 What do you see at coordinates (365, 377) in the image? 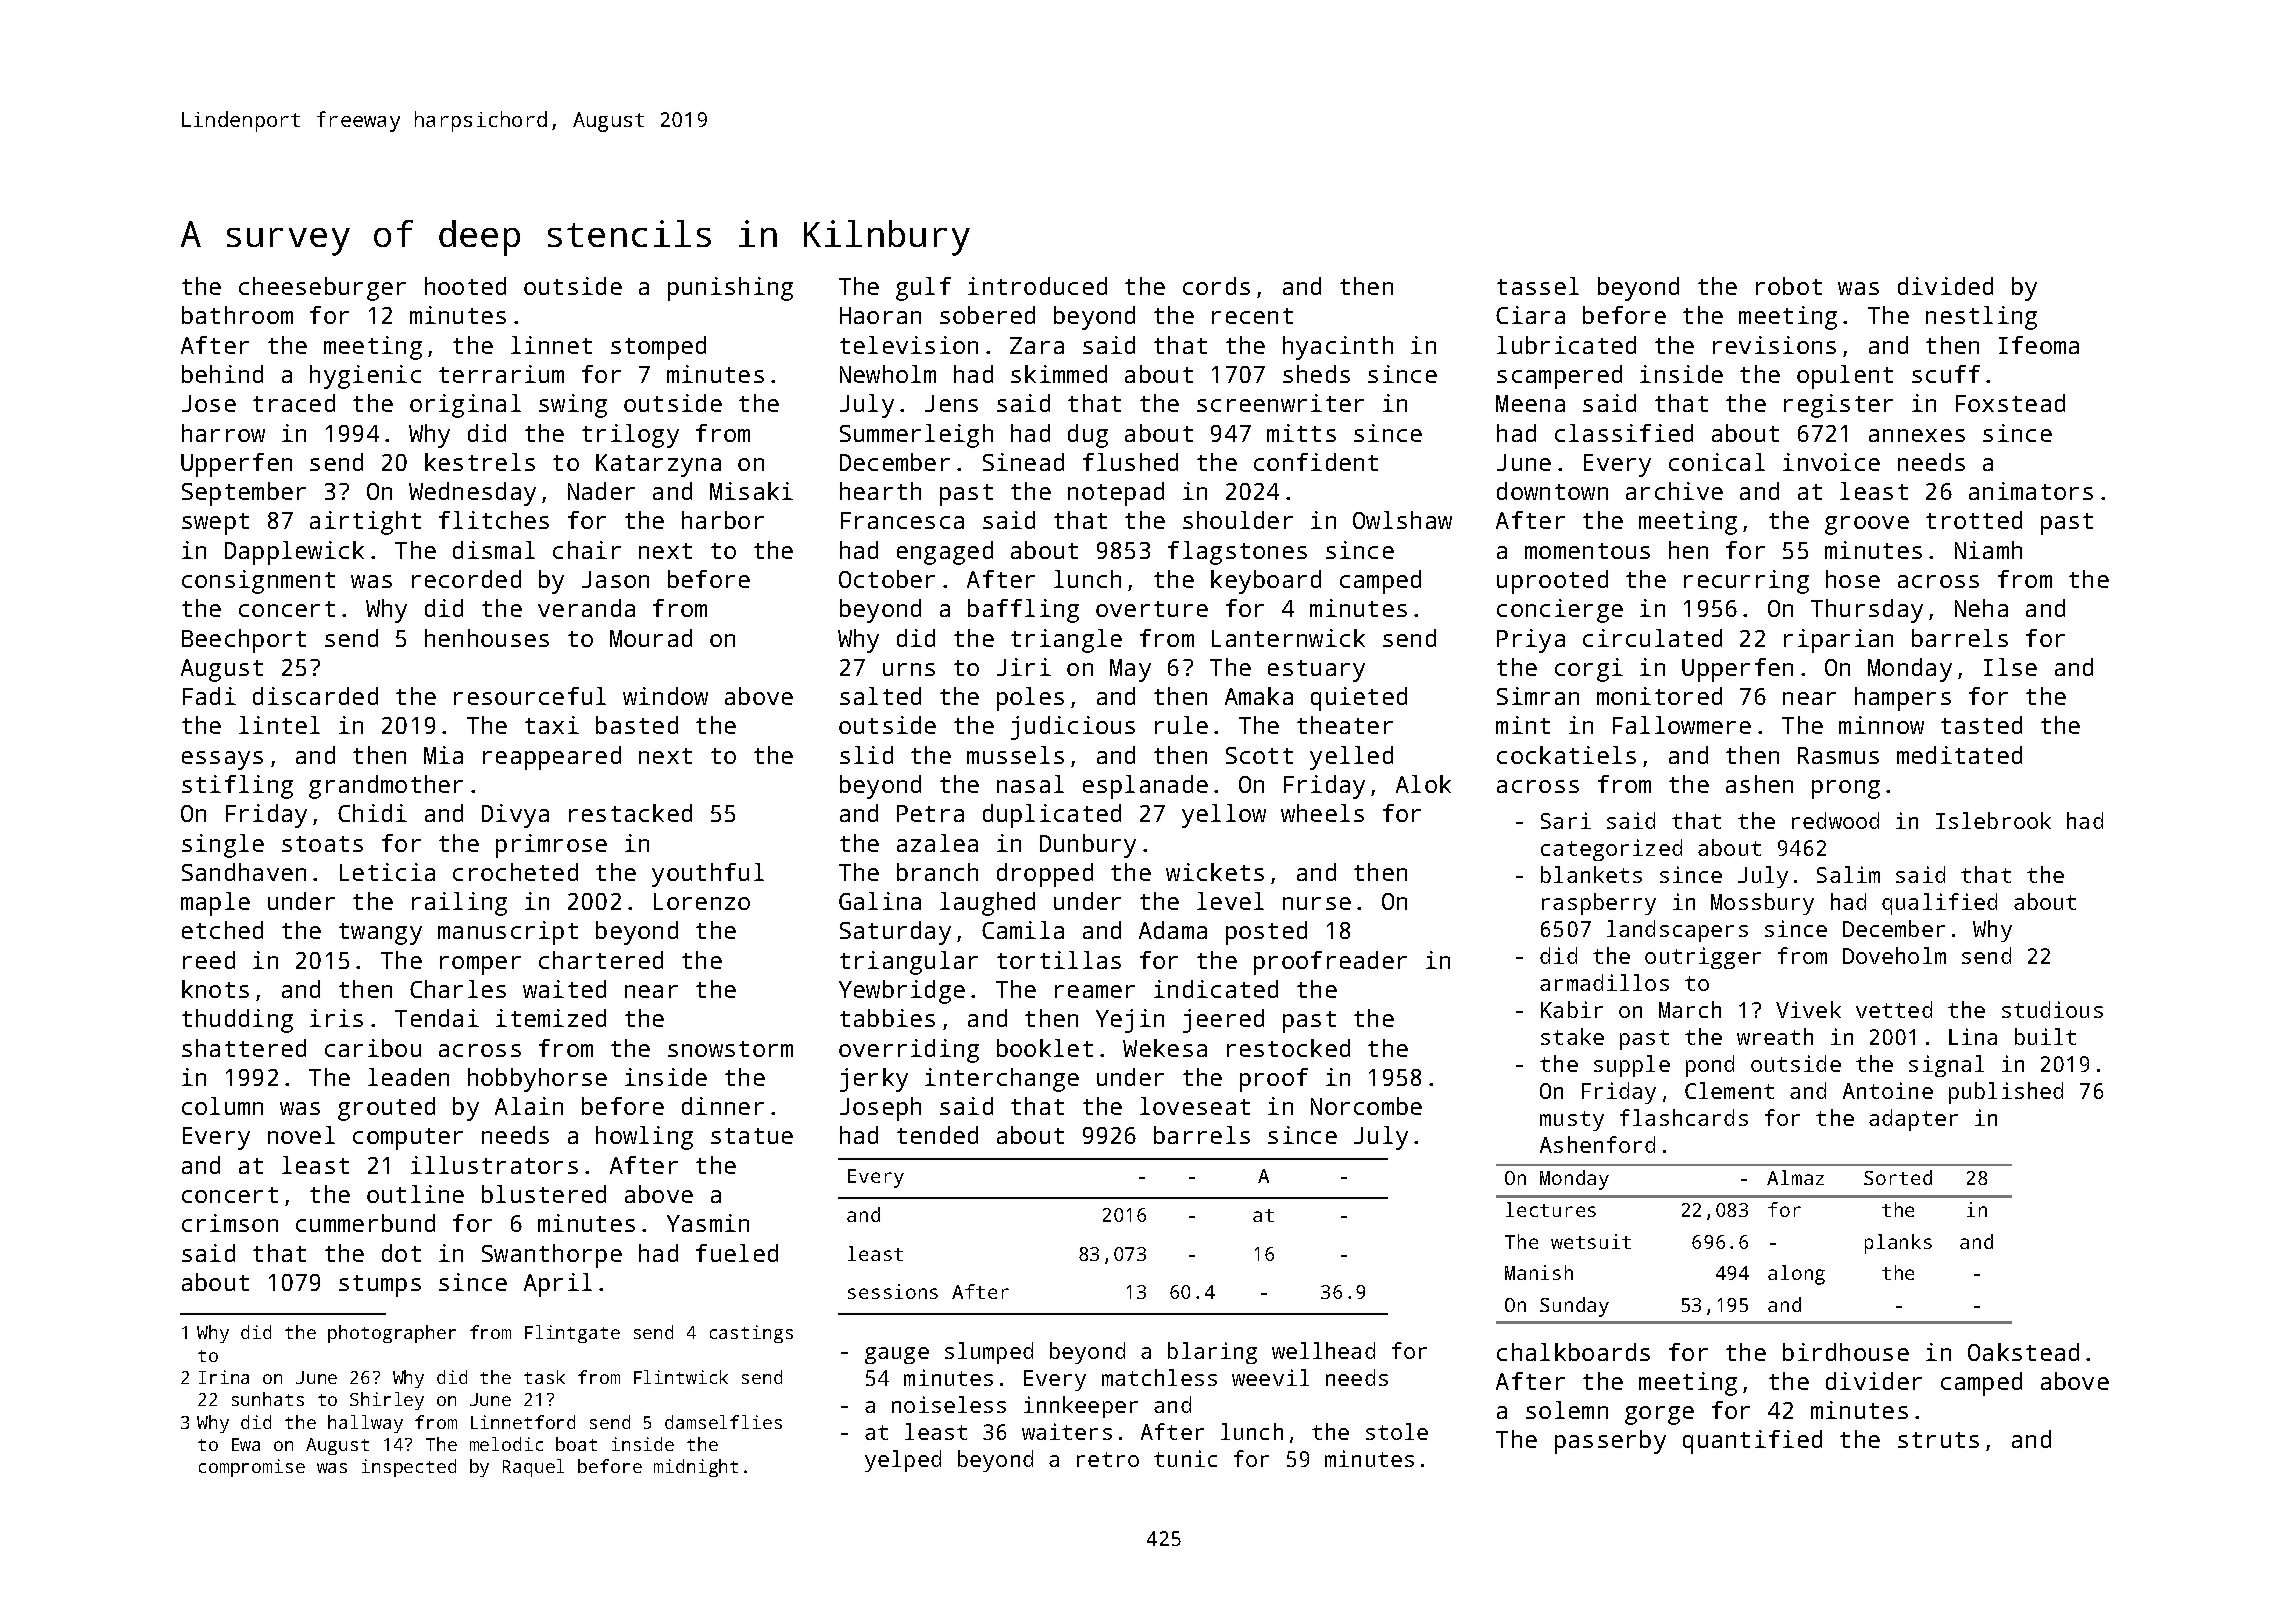
I see `hygienic` at bounding box center [365, 377].
